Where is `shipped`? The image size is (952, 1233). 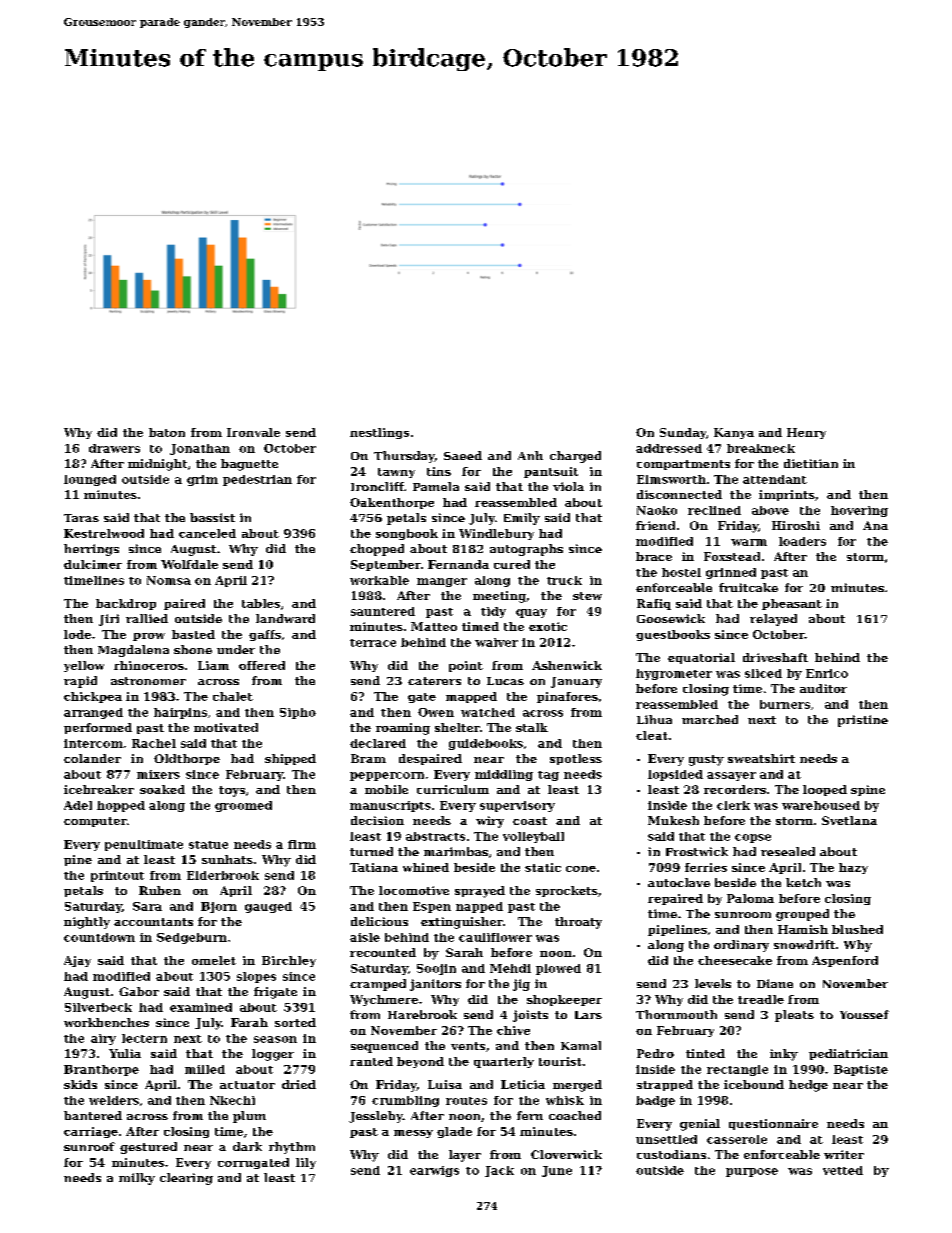 shipped is located at coordinates (290, 759).
